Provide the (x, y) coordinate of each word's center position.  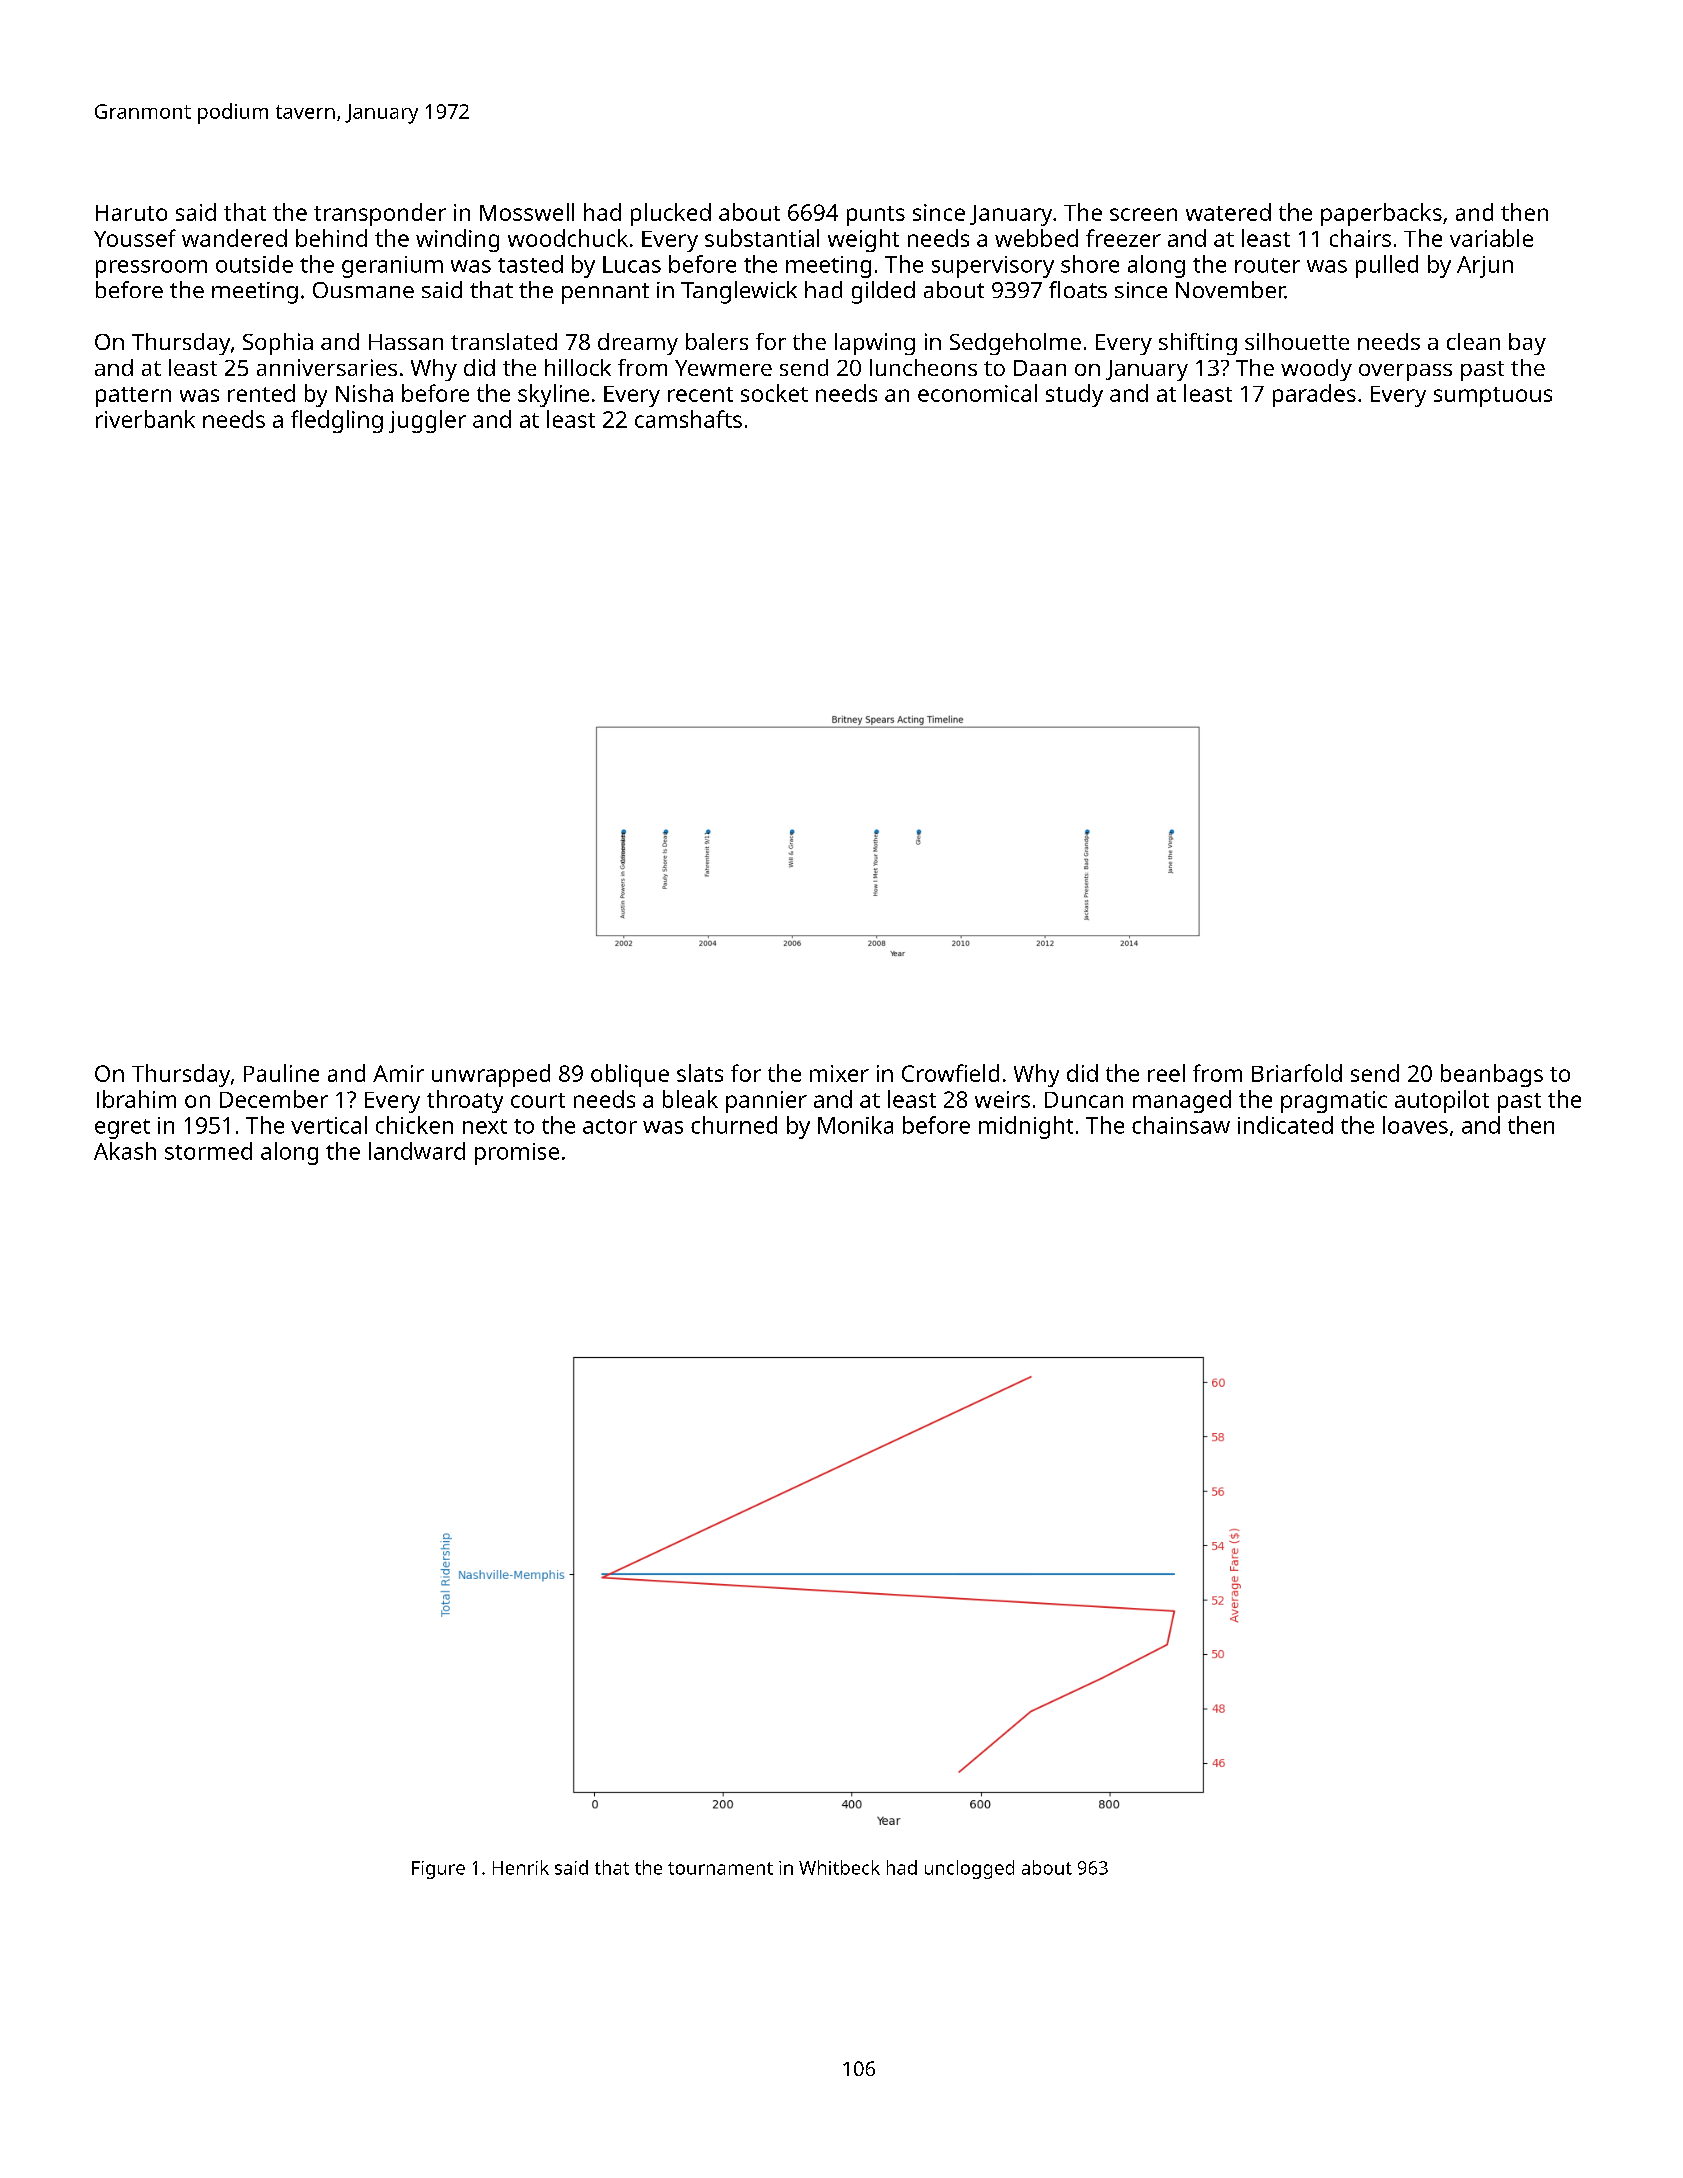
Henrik (521, 1867)
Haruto (131, 213)
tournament (720, 1868)
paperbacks (1381, 214)
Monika (855, 1125)
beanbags (1492, 1075)
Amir (398, 1073)
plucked (671, 214)
